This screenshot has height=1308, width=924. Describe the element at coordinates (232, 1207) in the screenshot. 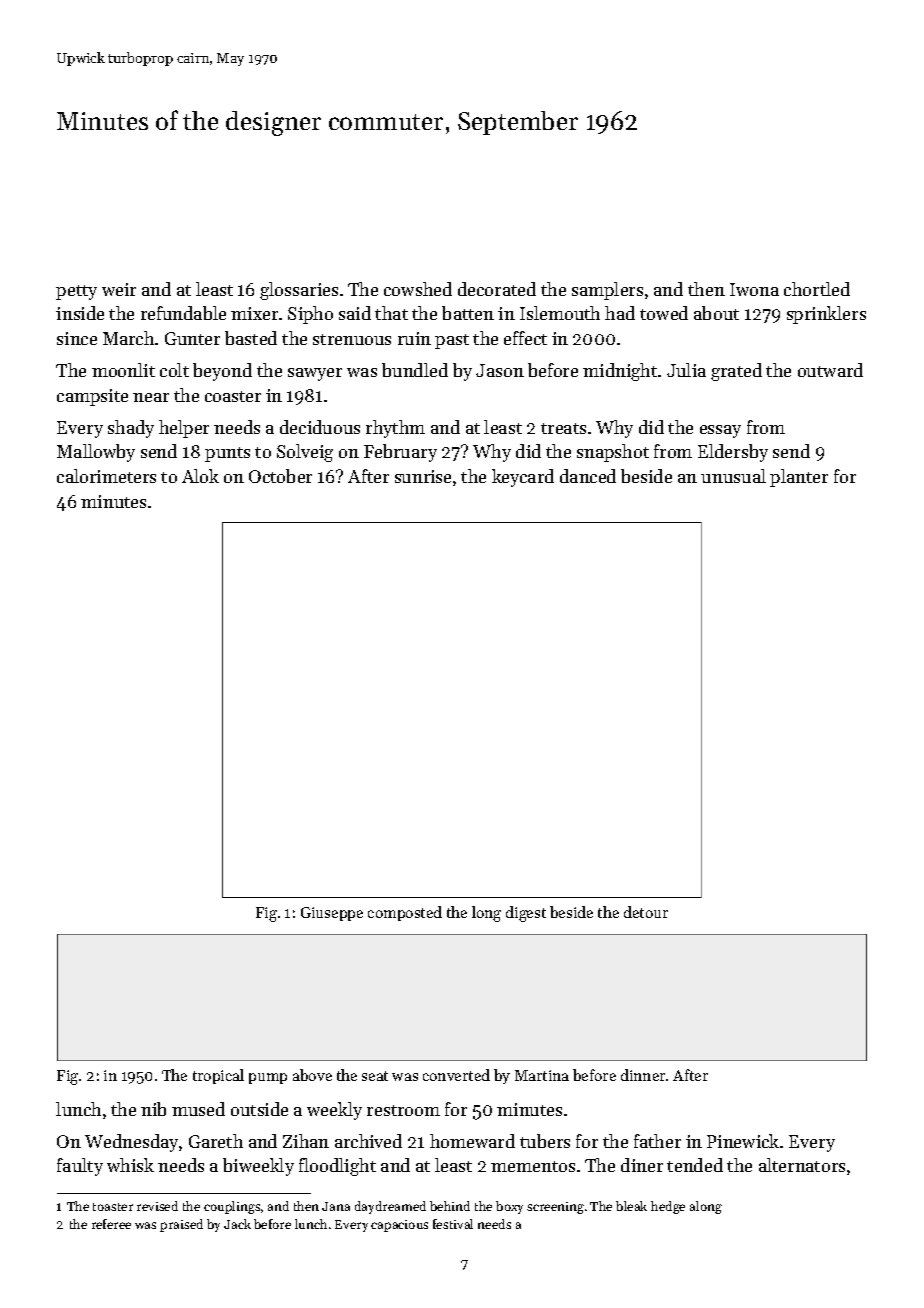

I see `couplings` at that location.
